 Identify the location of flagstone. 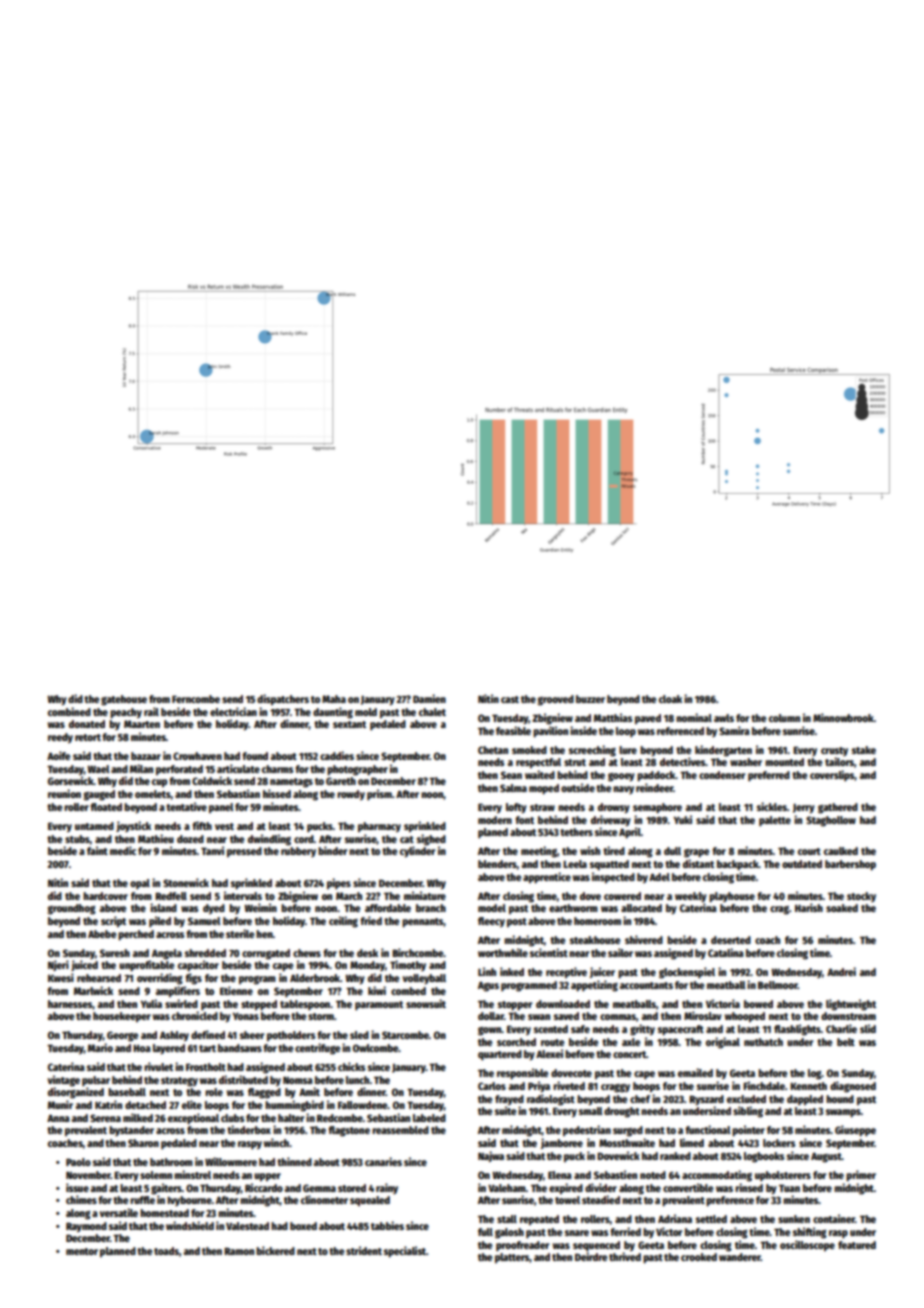
(349, 1131).
